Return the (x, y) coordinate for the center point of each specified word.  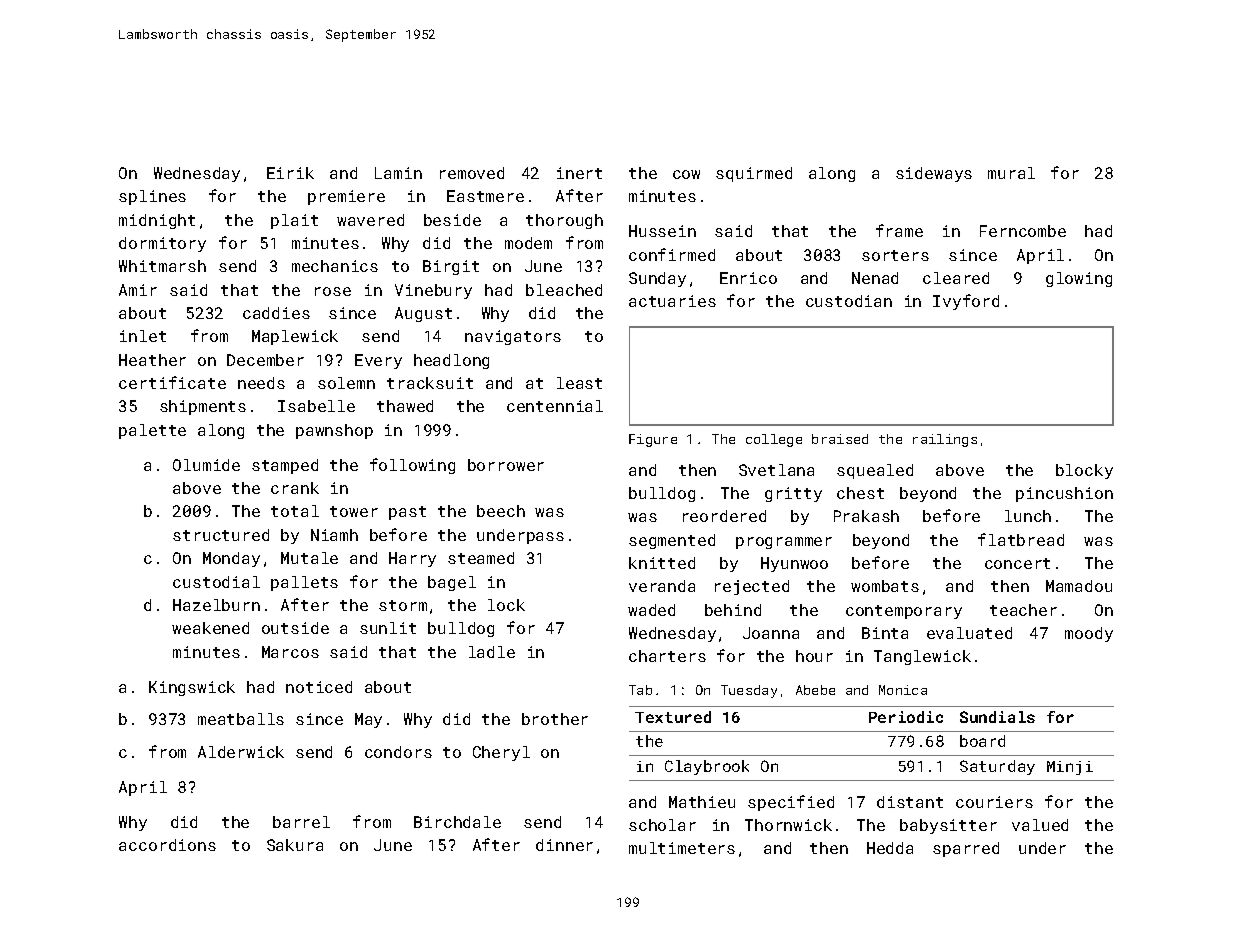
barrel (301, 822)
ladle (492, 652)
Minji (1070, 768)
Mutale (309, 558)
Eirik (290, 173)
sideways (934, 174)
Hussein (662, 231)
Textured (673, 717)
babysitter (948, 826)
